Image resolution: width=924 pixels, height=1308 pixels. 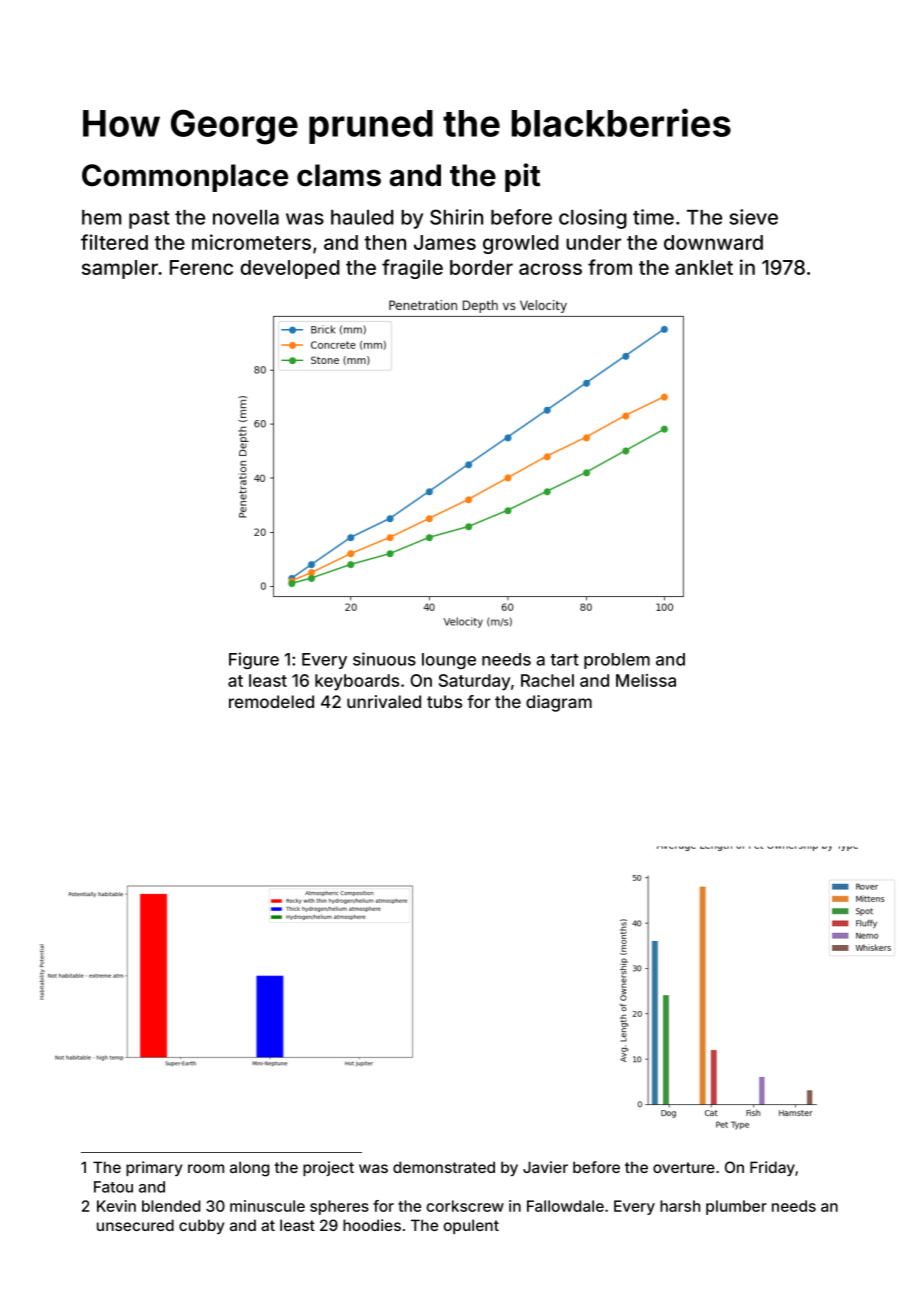 I want to click on Shirin, so click(x=456, y=217).
